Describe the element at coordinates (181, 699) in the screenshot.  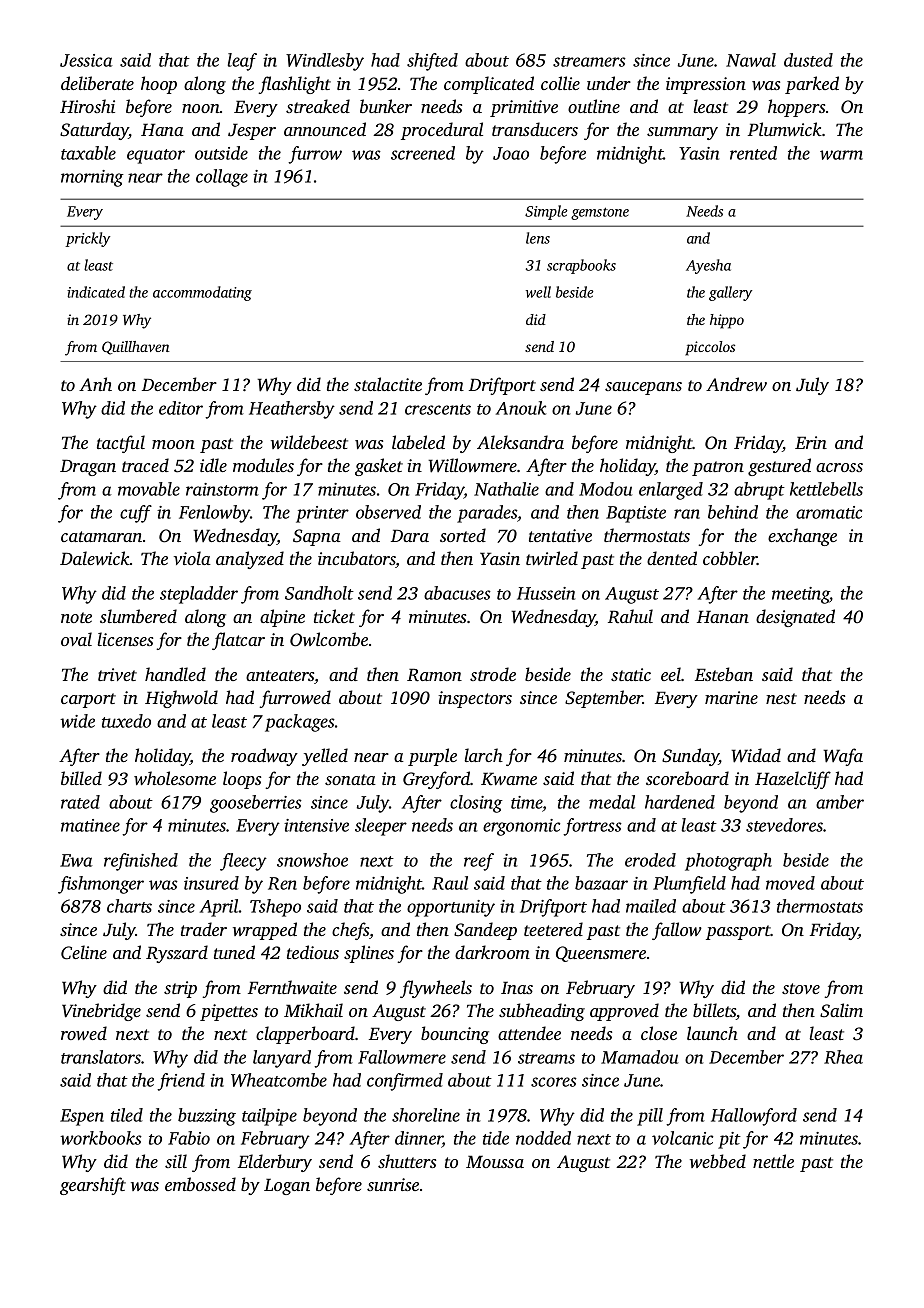
I see `Highwold` at that location.
